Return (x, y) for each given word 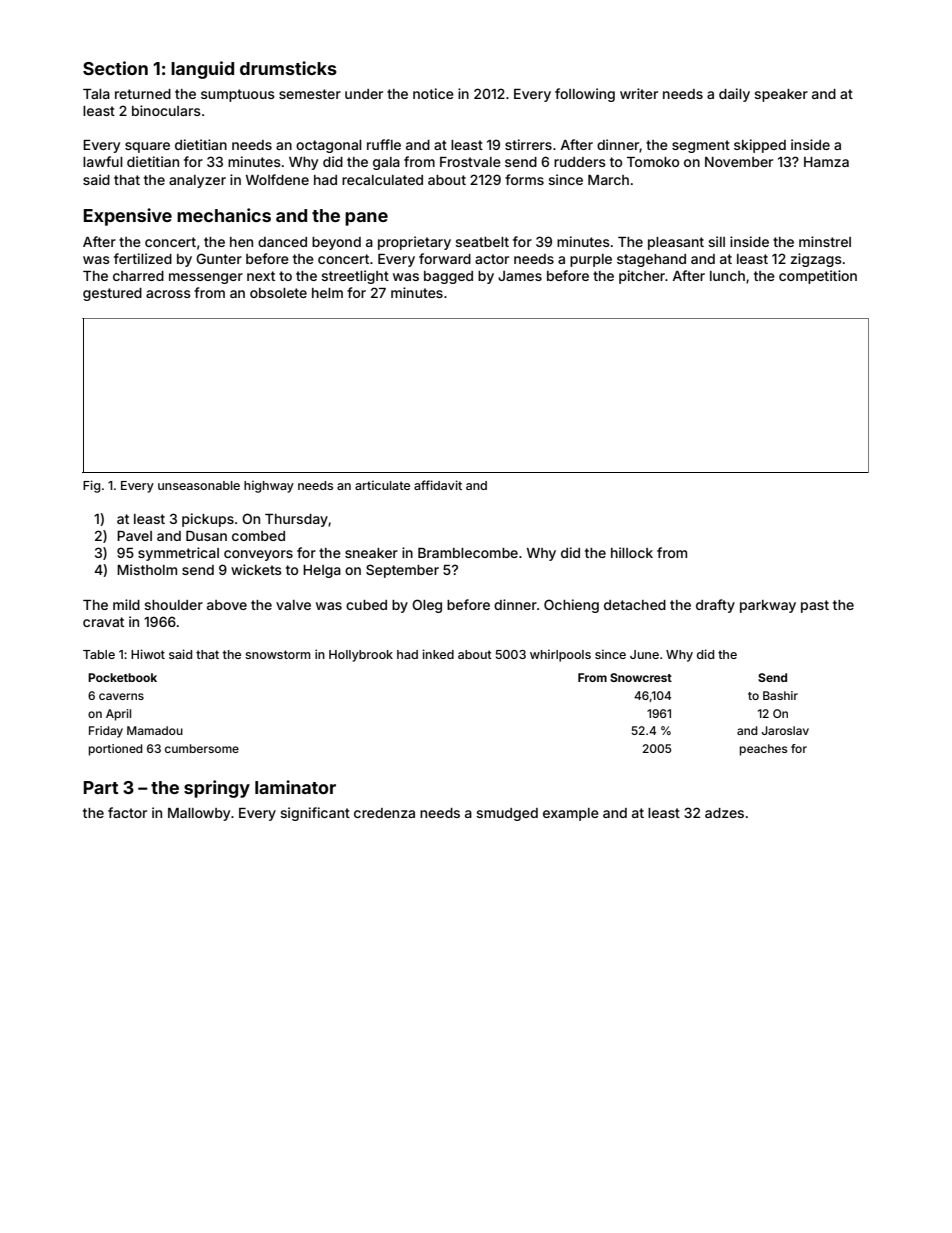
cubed (366, 605)
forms (524, 179)
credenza (384, 813)
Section (115, 68)
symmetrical (178, 554)
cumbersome (202, 748)
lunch (727, 276)
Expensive (127, 217)
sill (717, 241)
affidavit (438, 485)
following (585, 95)
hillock (632, 552)
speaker (781, 95)
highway (269, 486)
